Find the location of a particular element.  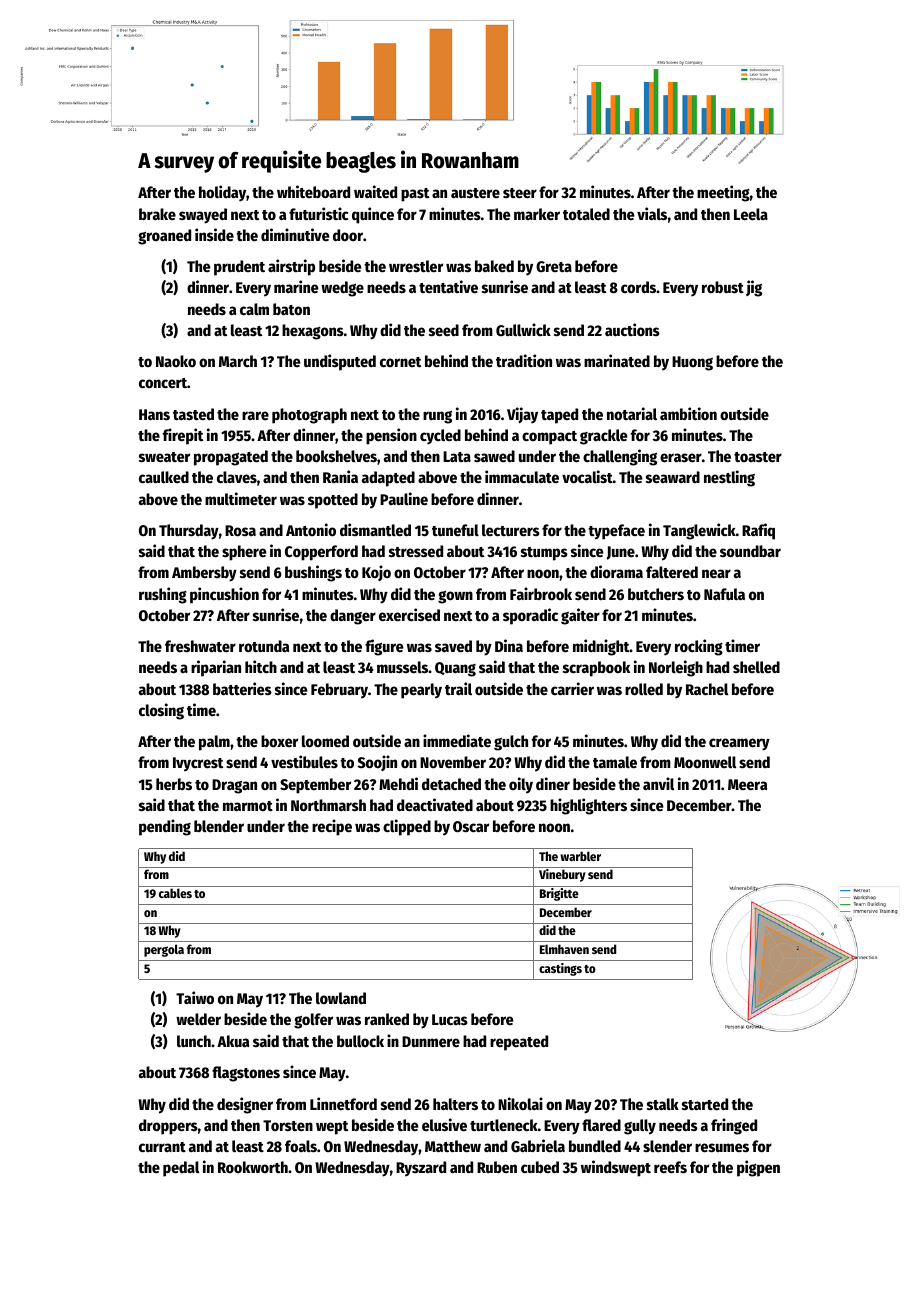

Lata is located at coordinates (457, 456).
